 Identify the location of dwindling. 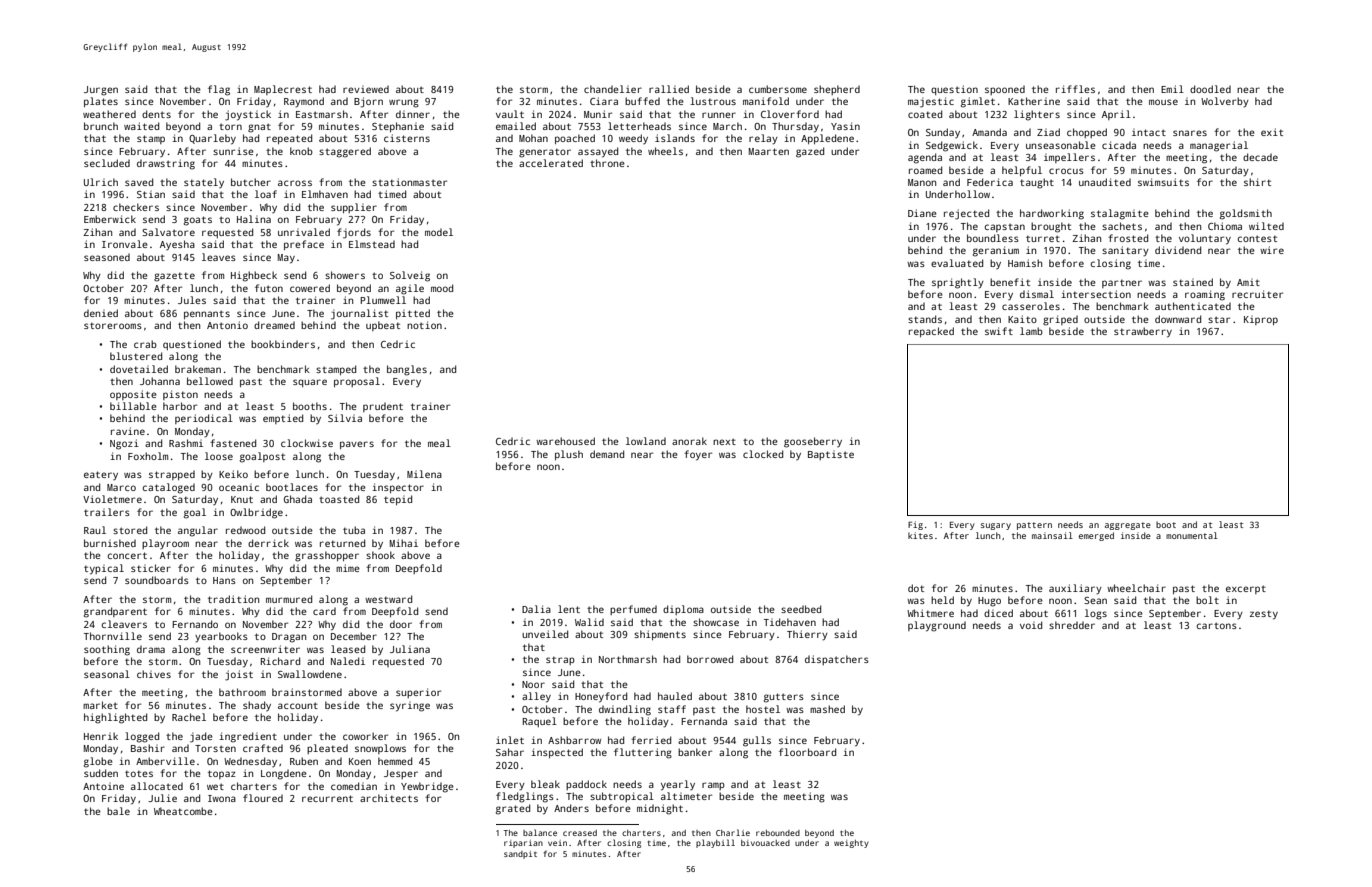
(625, 710).
